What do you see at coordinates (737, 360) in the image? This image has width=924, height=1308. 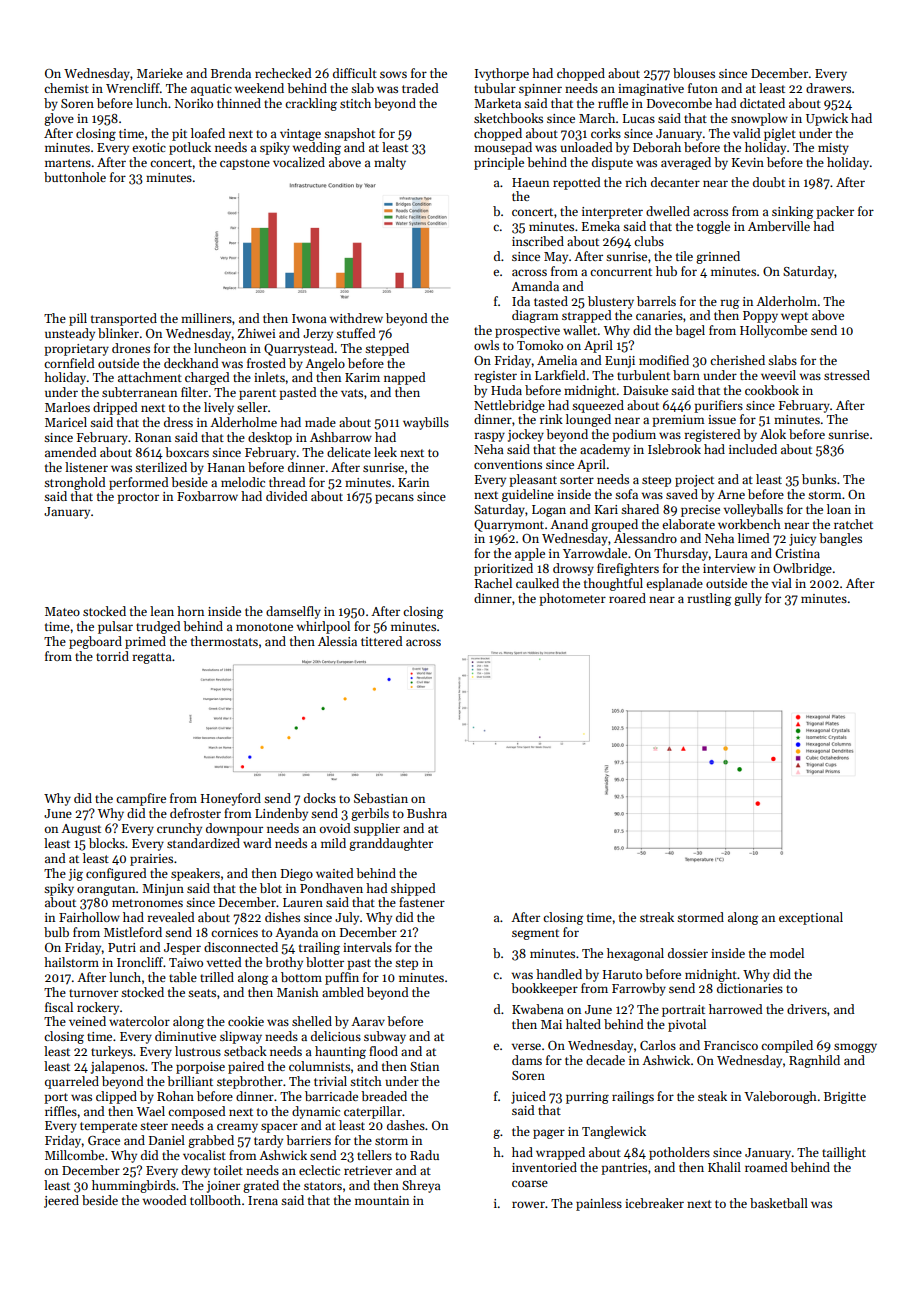 I see `cherished` at bounding box center [737, 360].
